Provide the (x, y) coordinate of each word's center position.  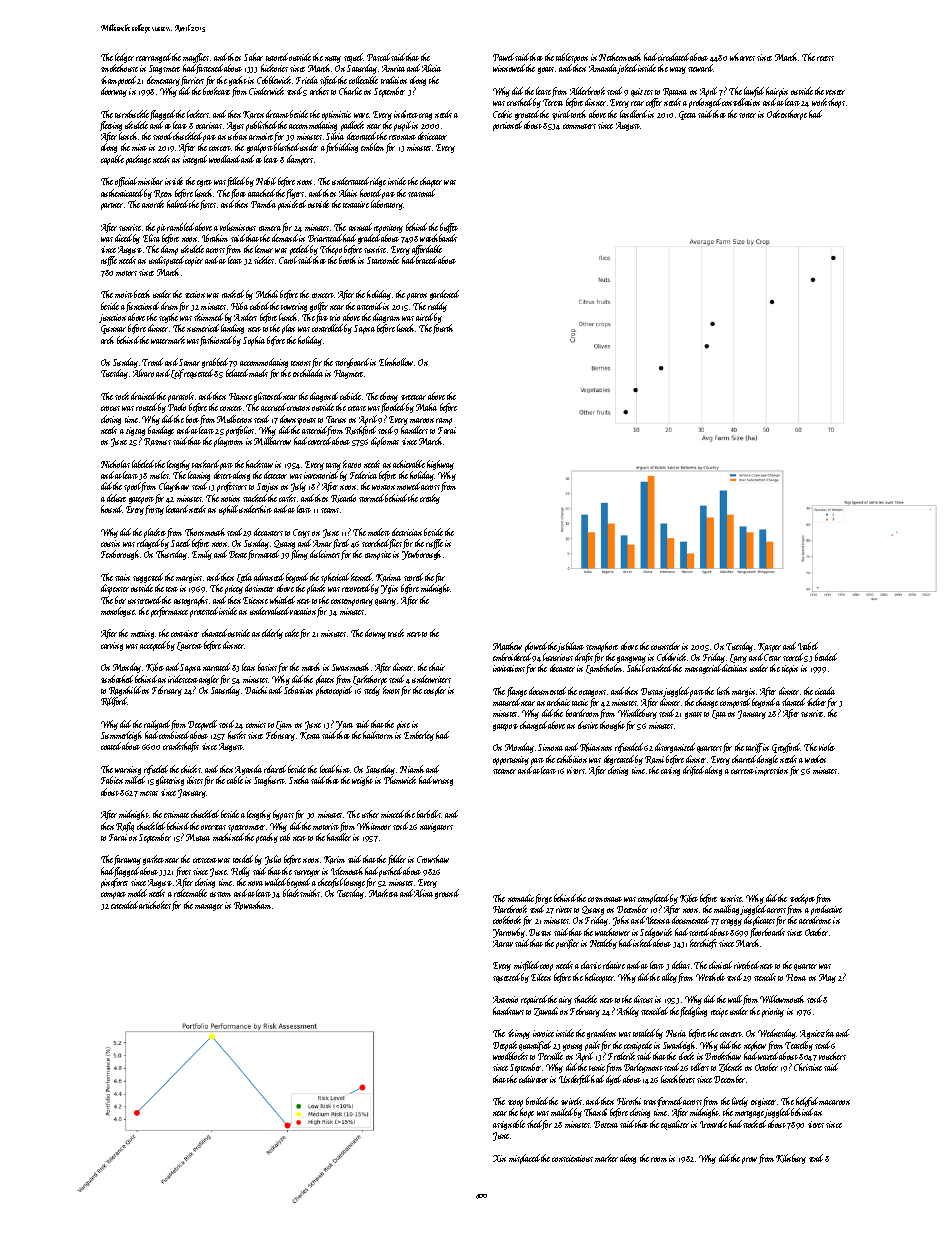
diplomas (385, 442)
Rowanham (252, 905)
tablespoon (572, 58)
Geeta (687, 115)
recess (825, 58)
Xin (499, 1158)
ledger (124, 58)
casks (287, 498)
